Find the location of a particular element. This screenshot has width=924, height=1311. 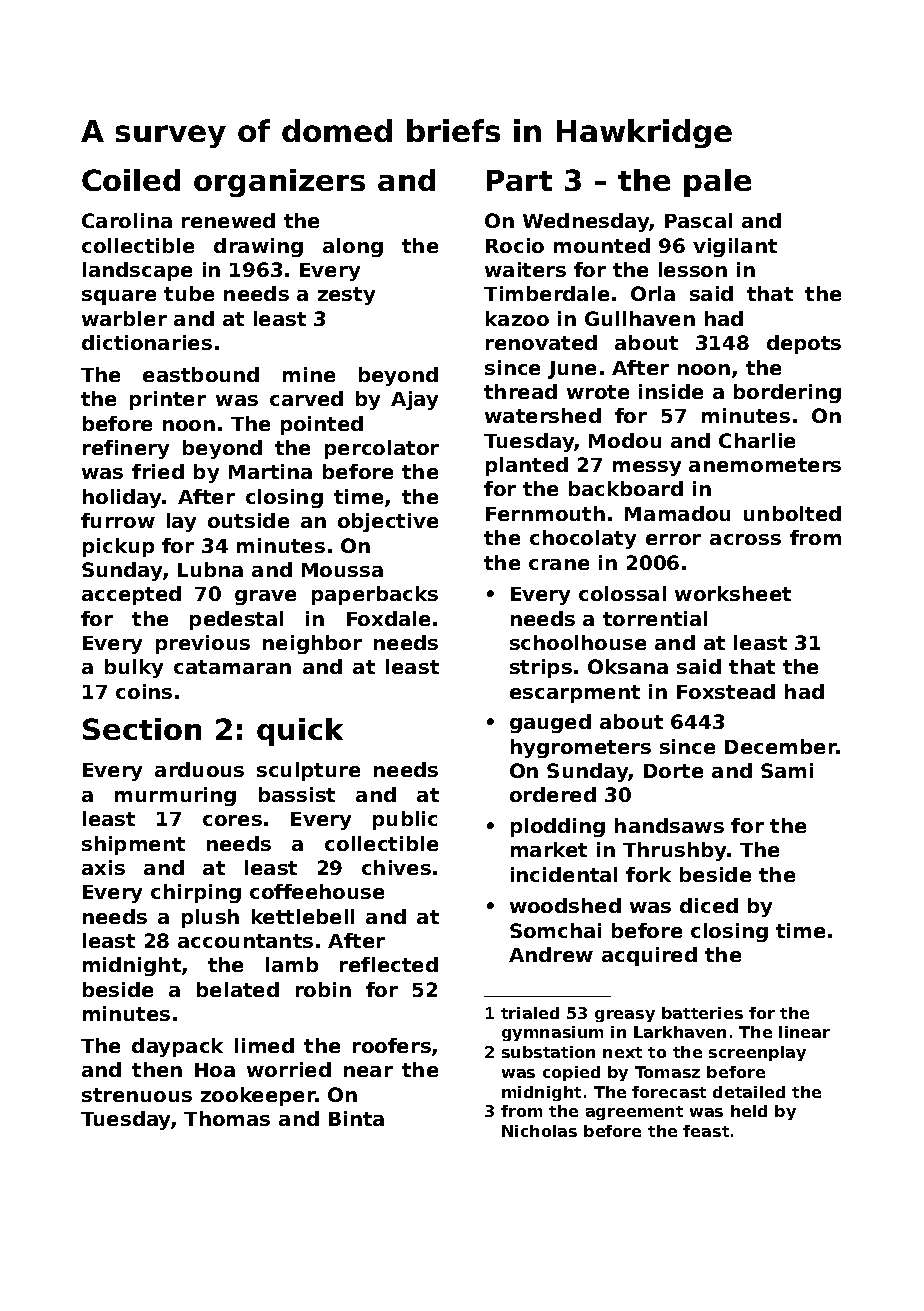

worksheet is located at coordinates (733, 593).
